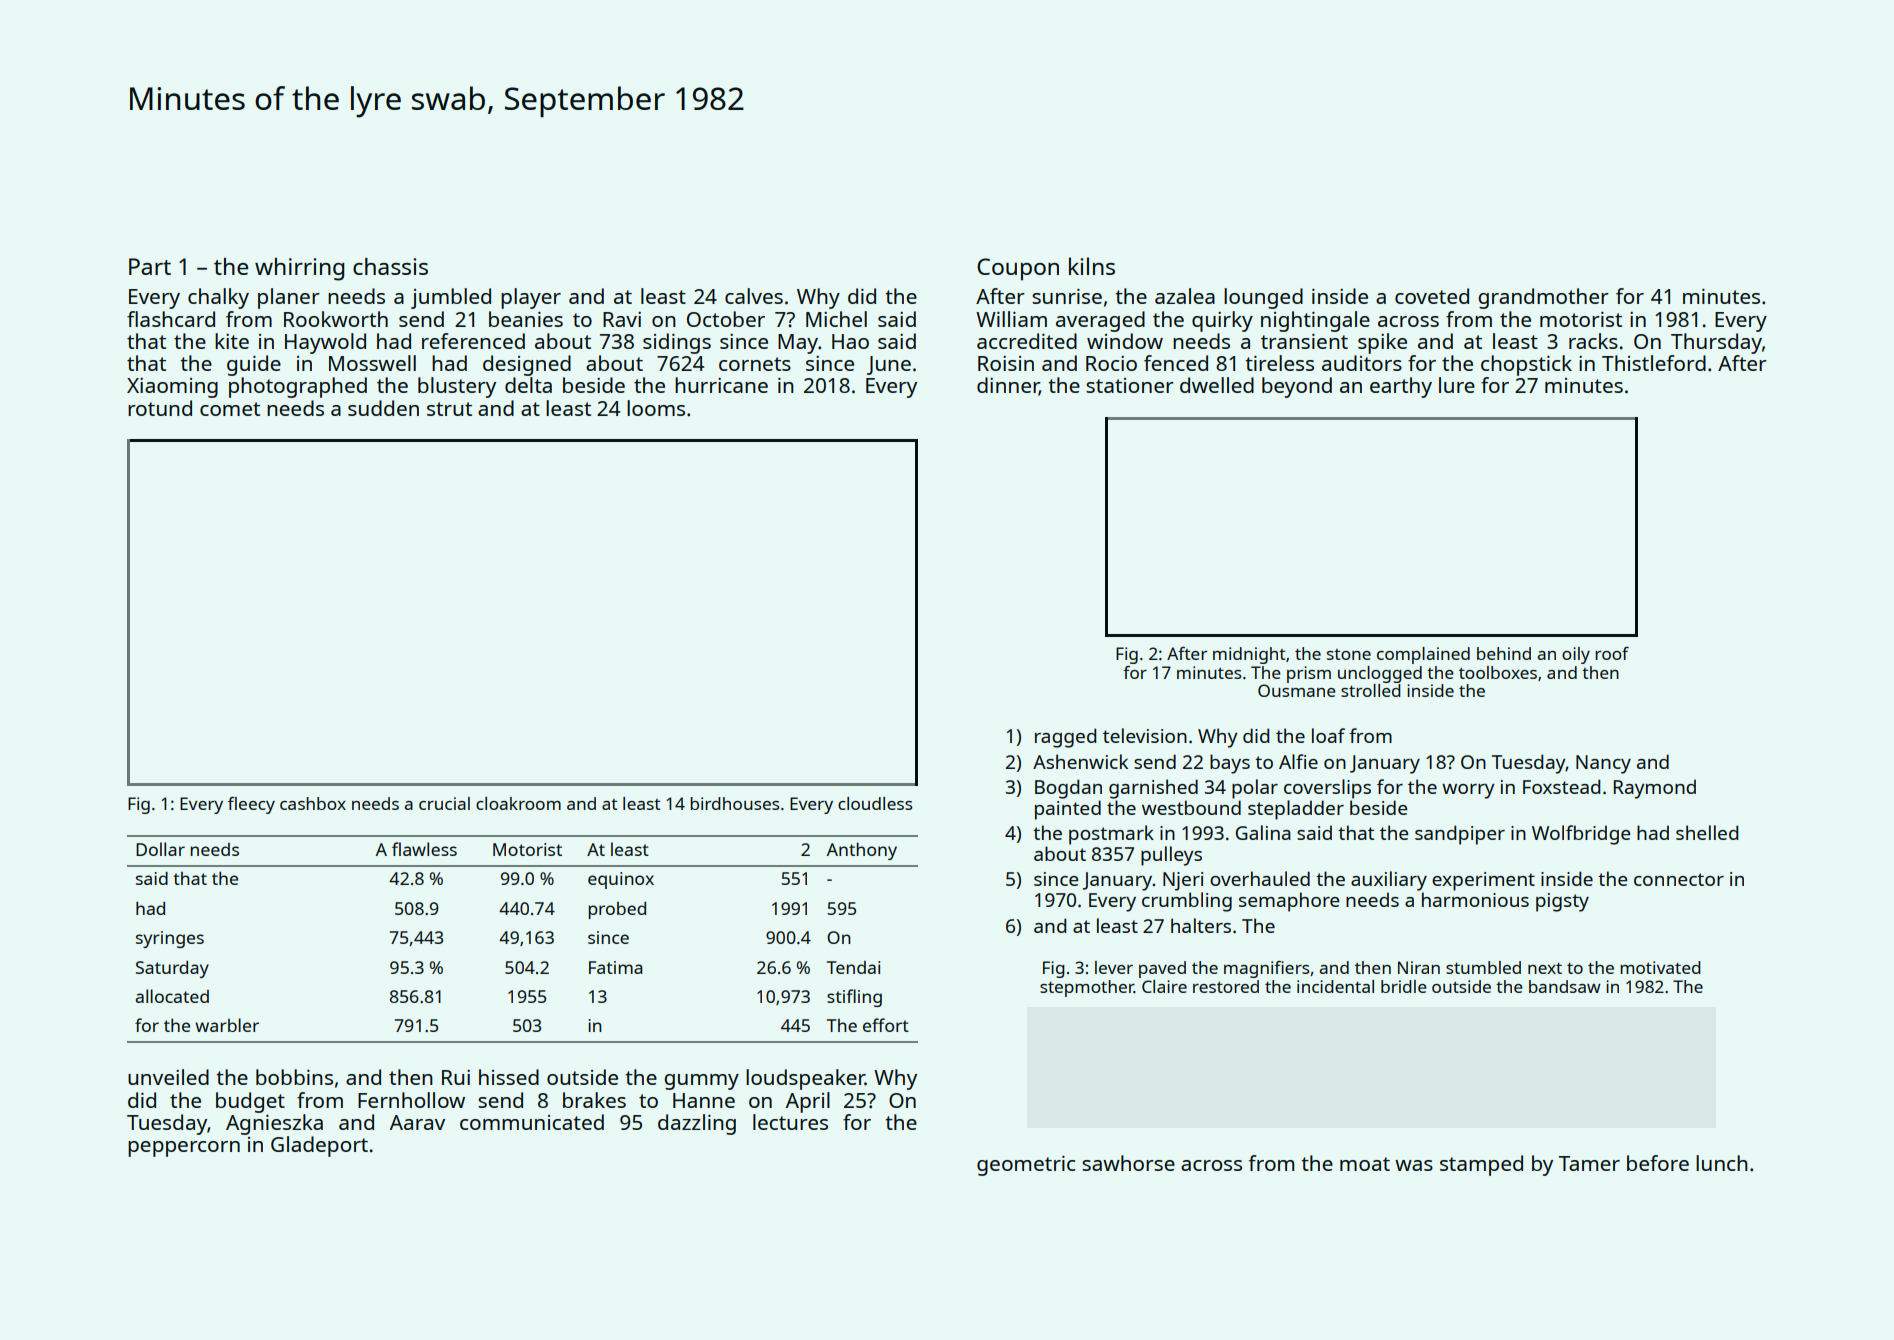 This image has width=1894, height=1340. Describe the element at coordinates (1068, 810) in the image. I see `painted` at that location.
